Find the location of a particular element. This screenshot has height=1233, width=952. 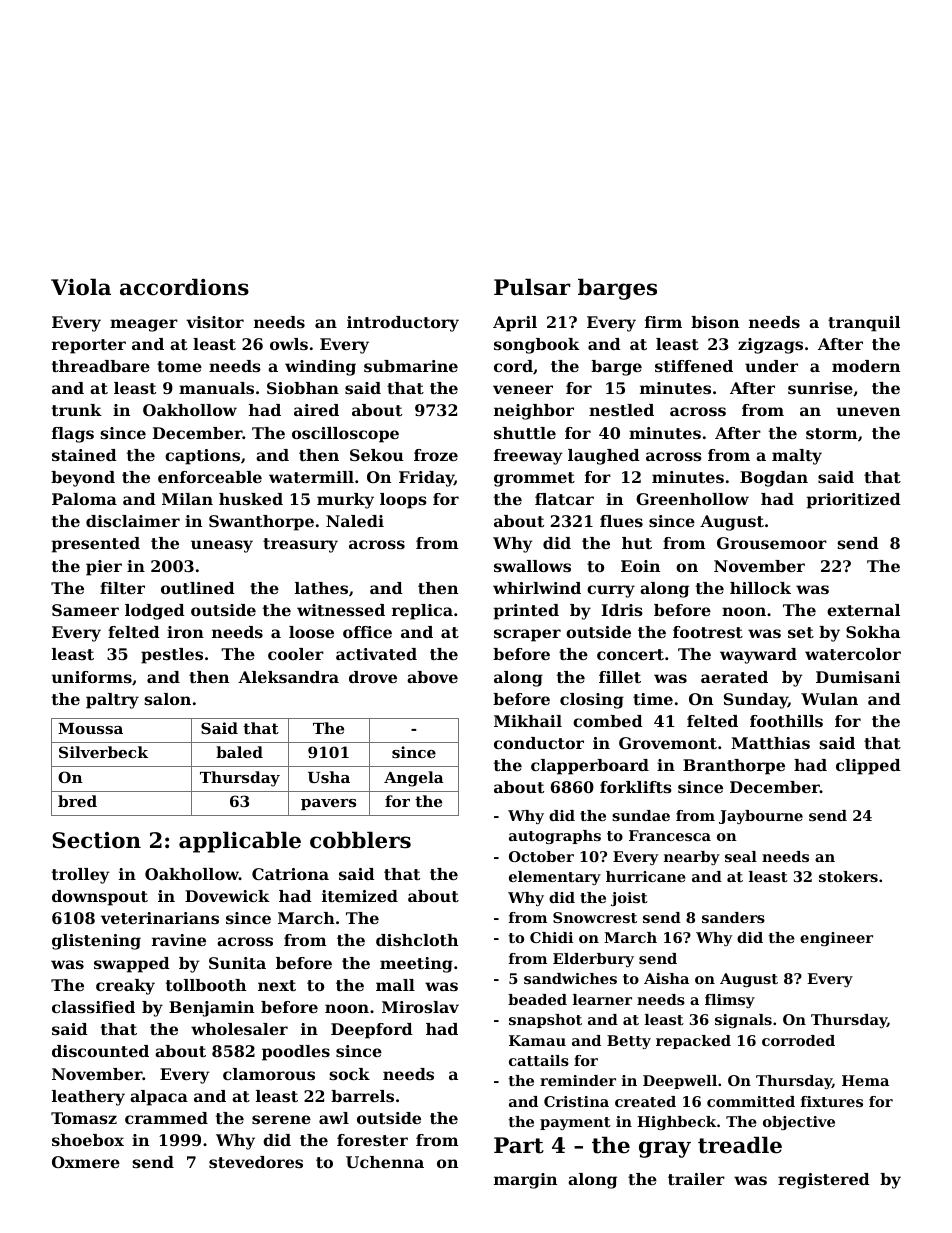

drove is located at coordinates (373, 677).
